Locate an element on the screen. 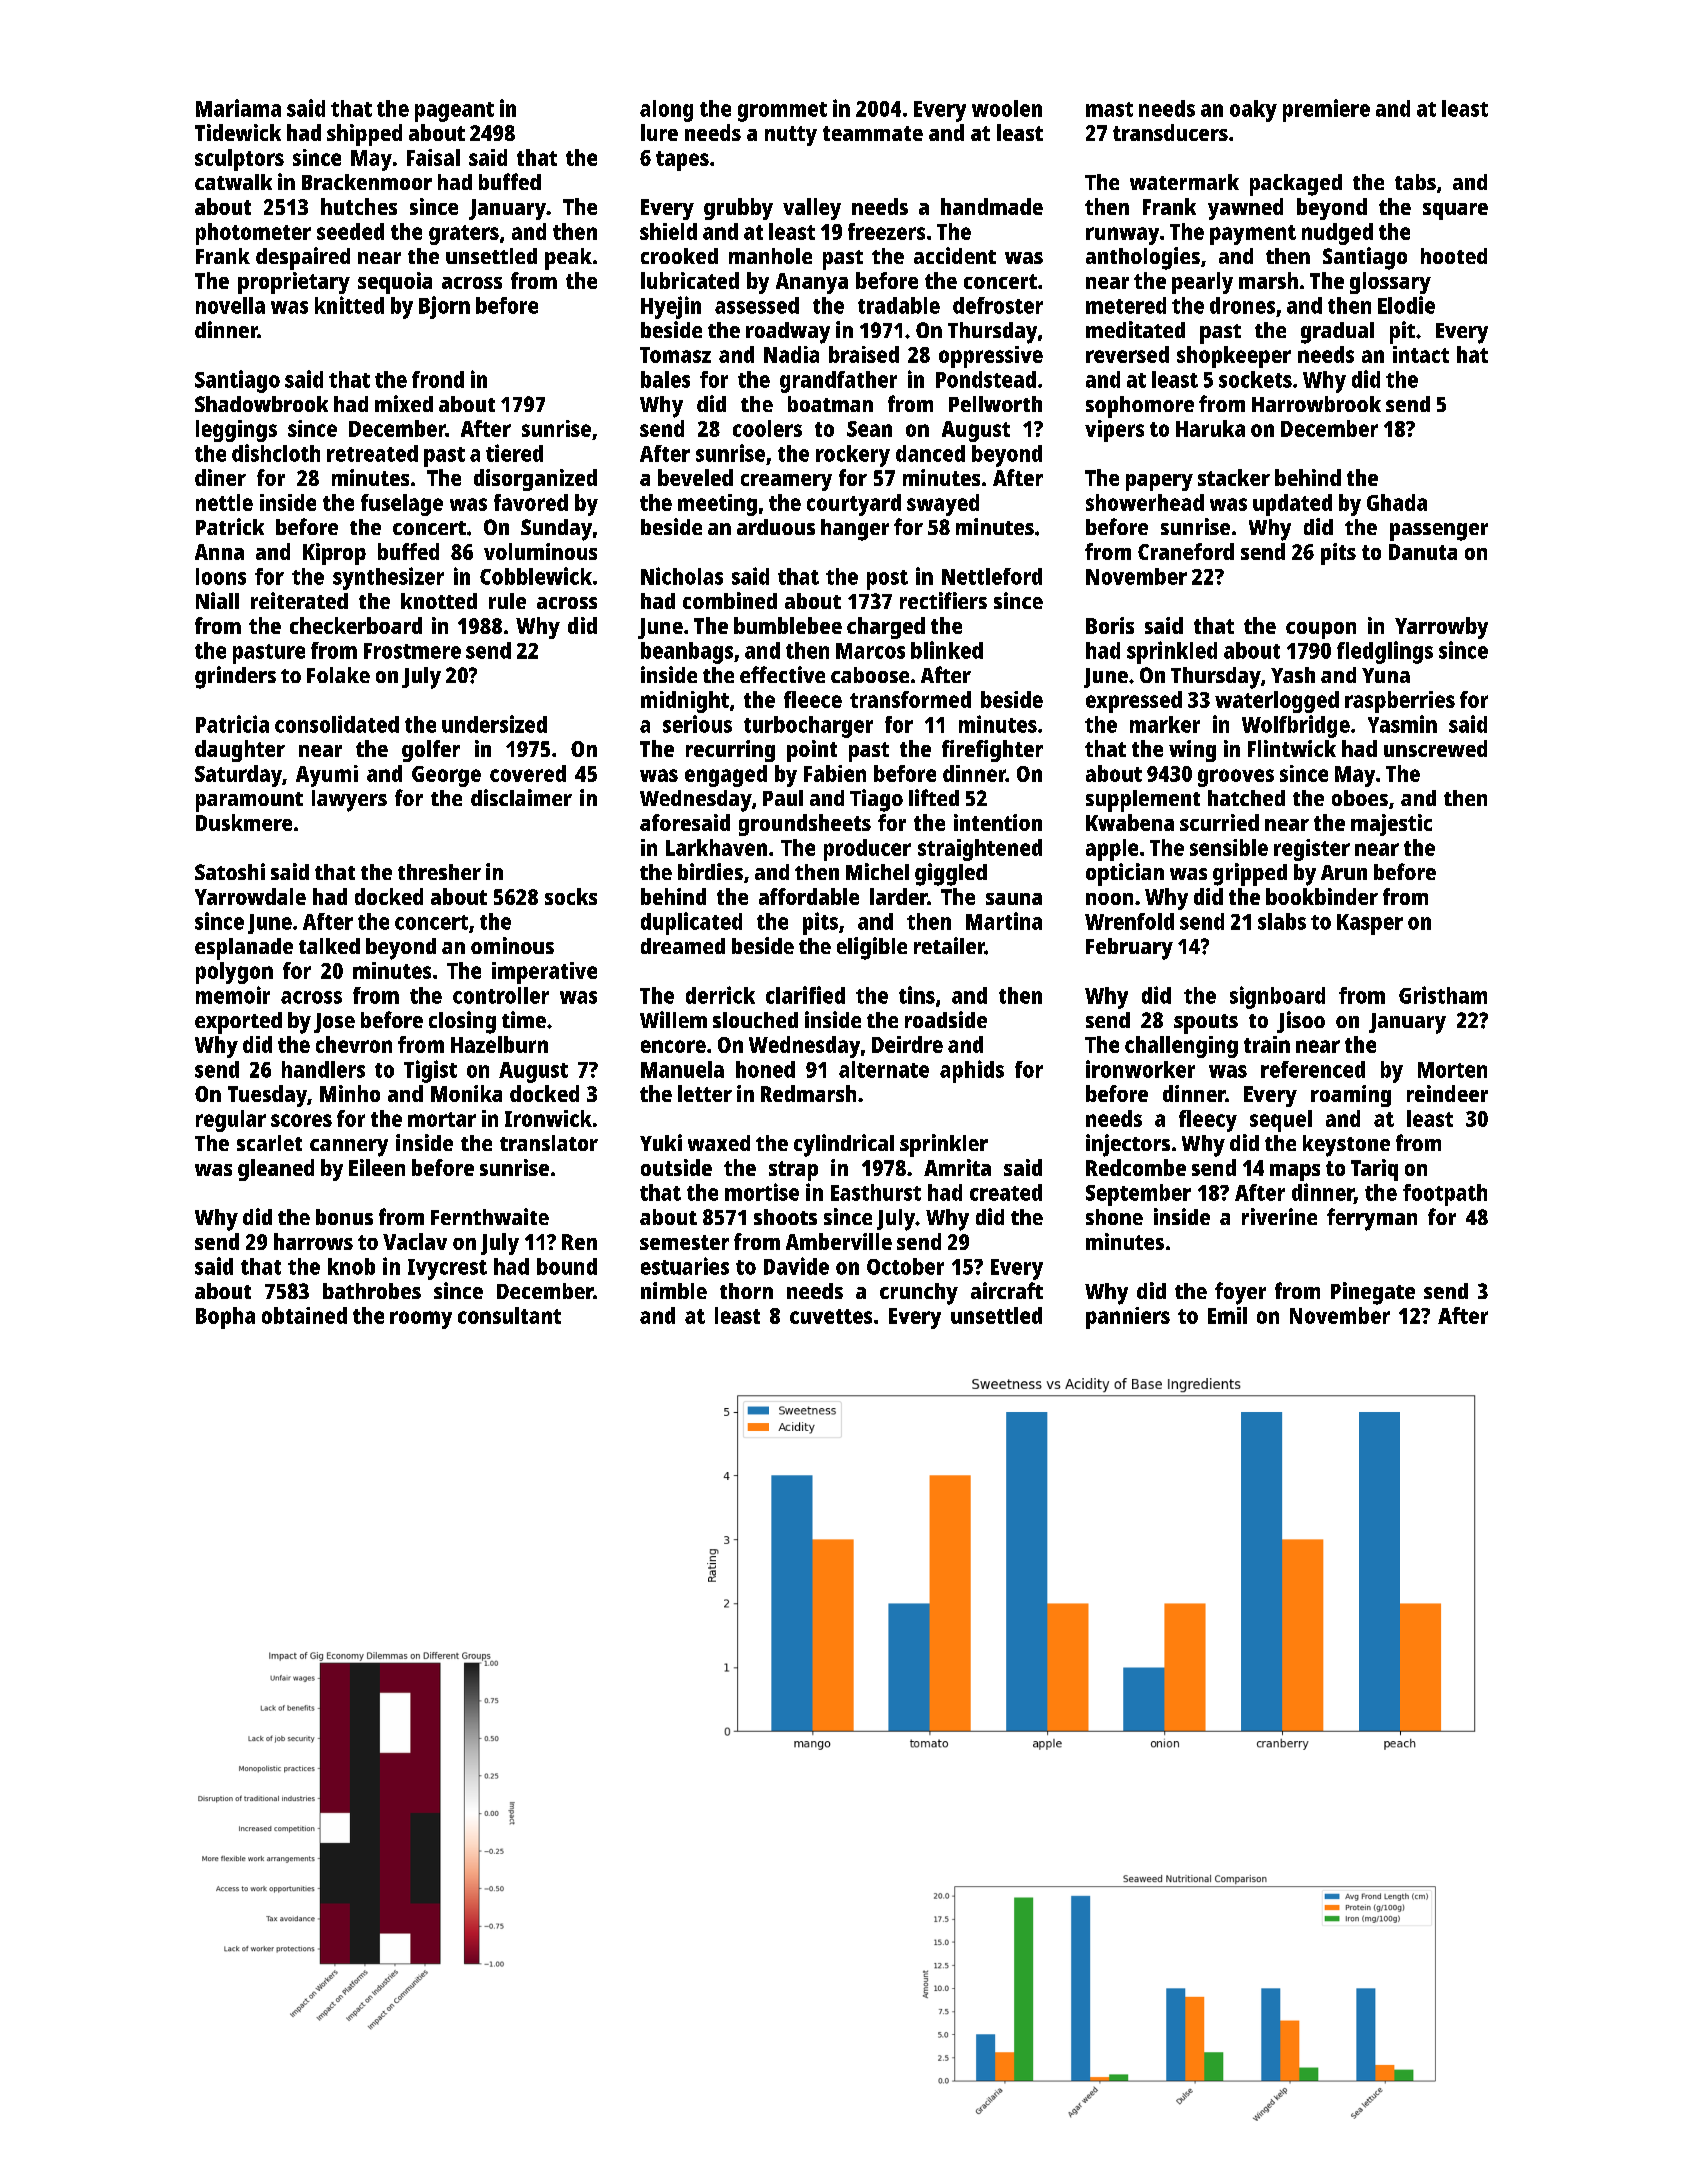 The width and height of the screenshot is (1683, 2178). lure is located at coordinates (659, 132).
